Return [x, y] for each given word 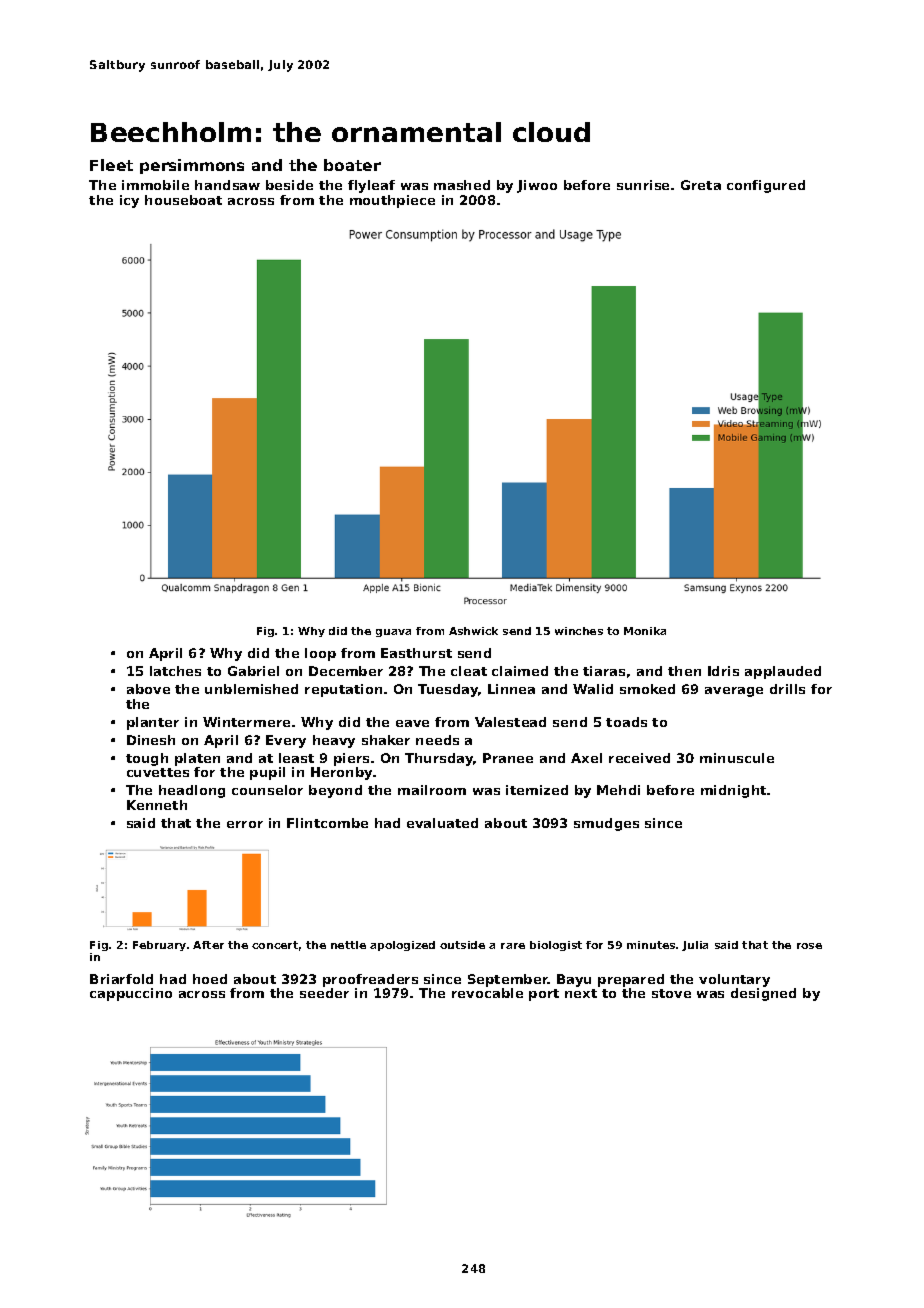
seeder [324, 993]
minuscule [737, 758]
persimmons [192, 166]
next [581, 993]
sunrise [643, 185]
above [148, 689]
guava [393, 633]
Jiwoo [537, 186]
